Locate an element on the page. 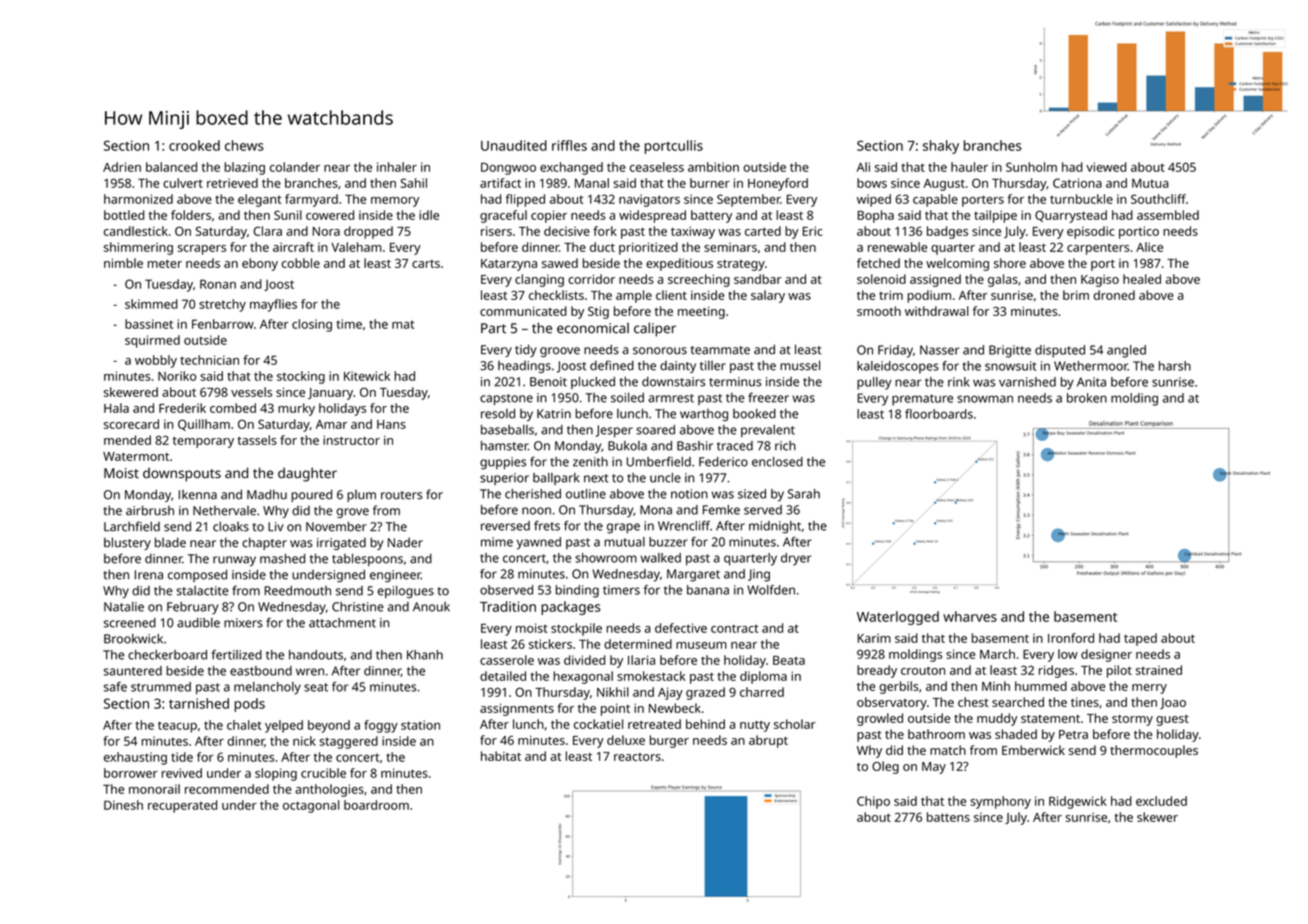 The width and height of the page is (1308, 924). crooked is located at coordinates (194, 145).
